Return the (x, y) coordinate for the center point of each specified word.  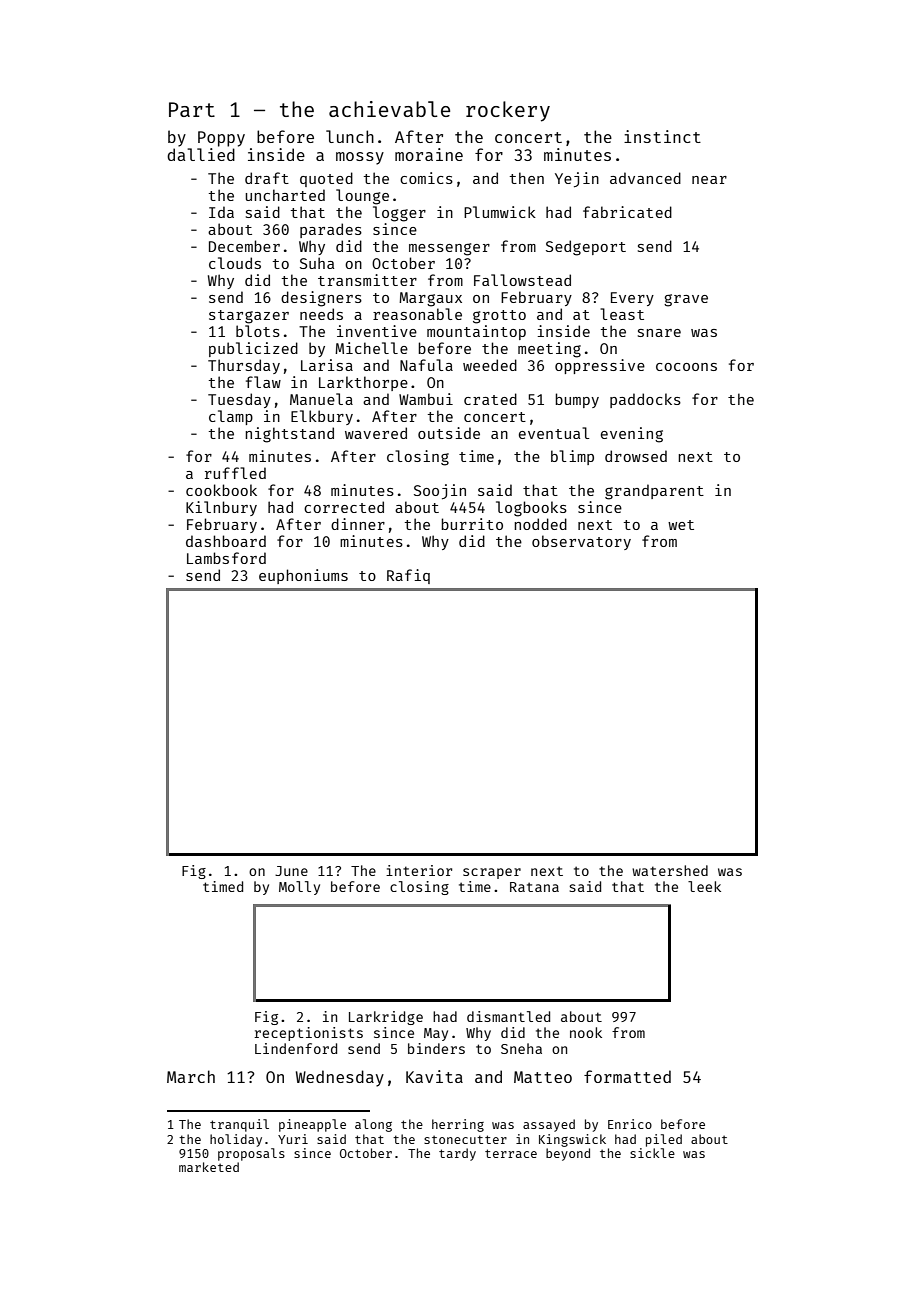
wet (681, 525)
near (709, 180)
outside (449, 433)
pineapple (312, 1125)
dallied (201, 154)
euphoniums (303, 576)
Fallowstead (522, 280)
